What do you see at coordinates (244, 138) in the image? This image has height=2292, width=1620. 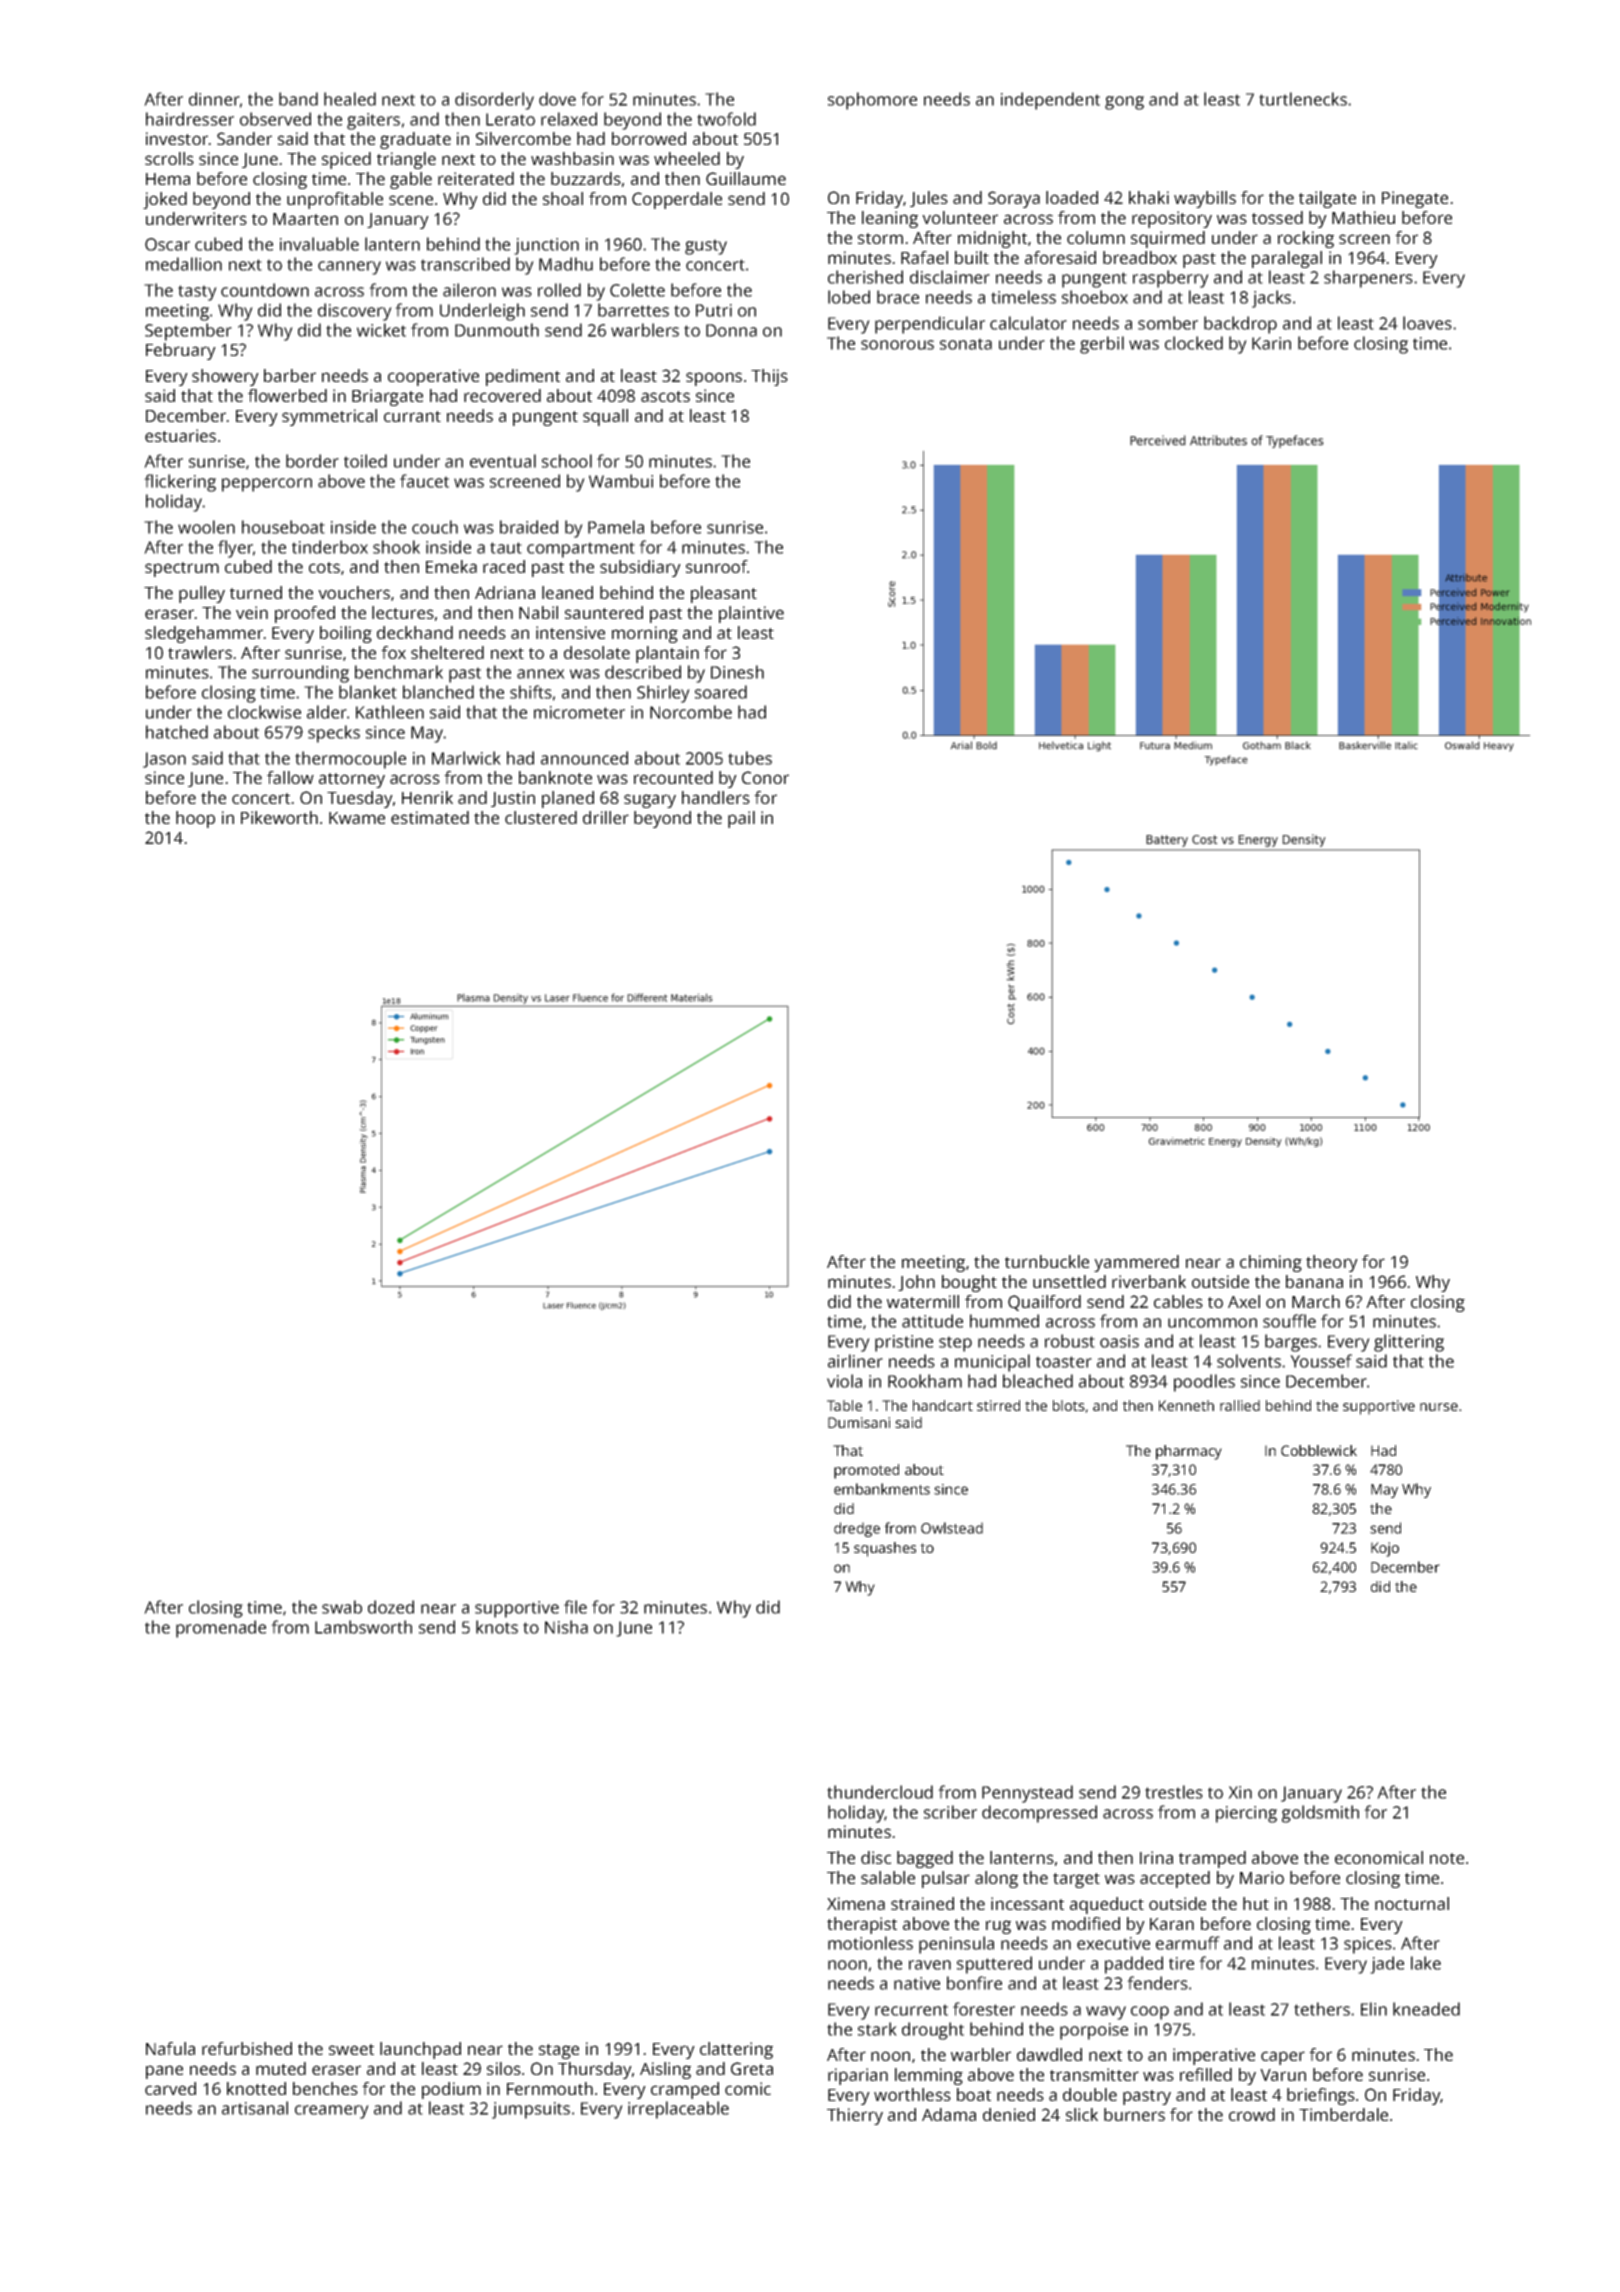 I see `Sander` at bounding box center [244, 138].
